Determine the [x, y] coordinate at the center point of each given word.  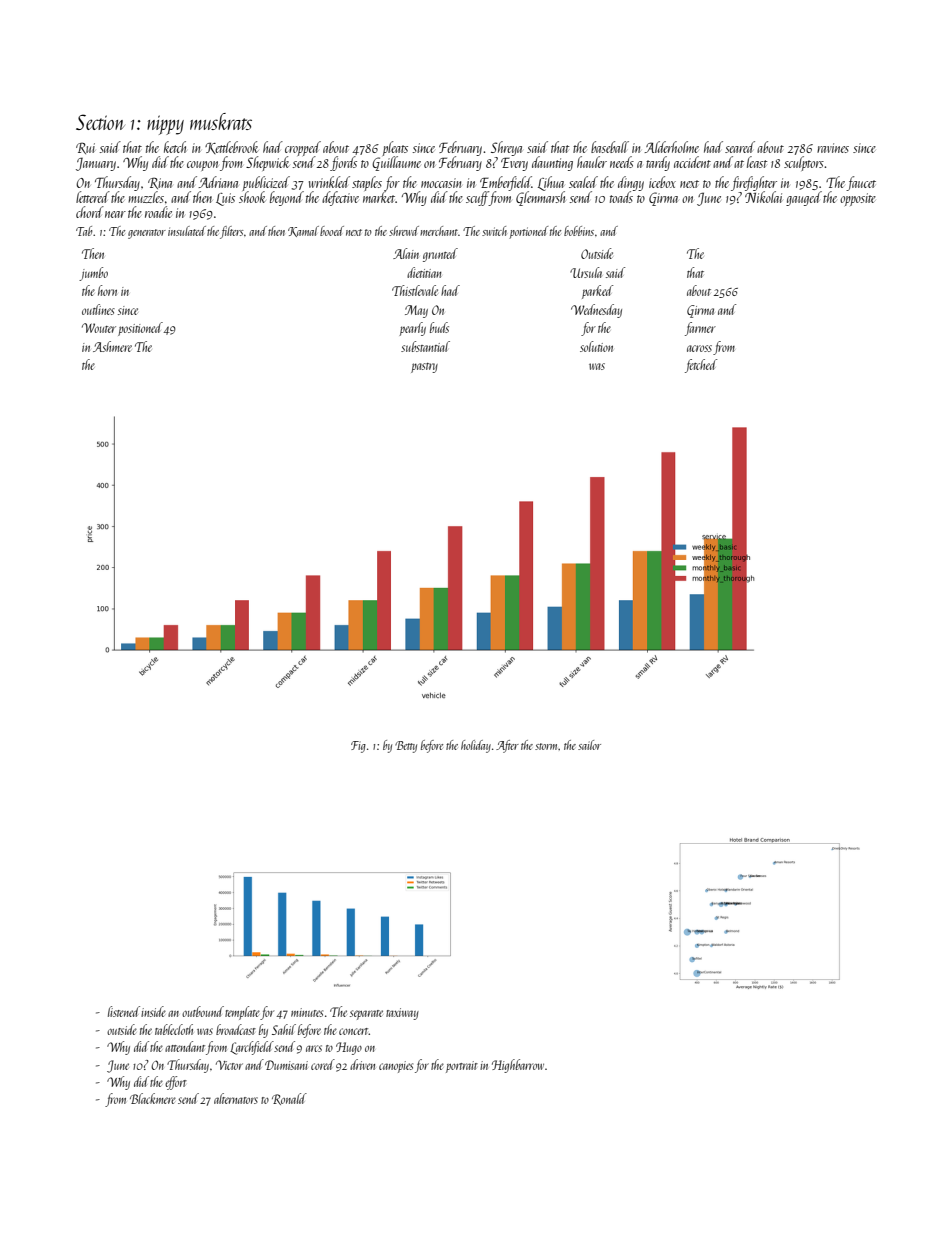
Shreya [506, 148]
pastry [424, 368]
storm [547, 746]
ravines [833, 148]
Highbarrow [518, 1066]
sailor [589, 745]
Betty [406, 747]
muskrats [221, 121]
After [507, 746]
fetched [701, 366]
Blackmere [153, 1098]
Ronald [289, 1099]
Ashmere [112, 346]
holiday [476, 746]
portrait [462, 1067]
